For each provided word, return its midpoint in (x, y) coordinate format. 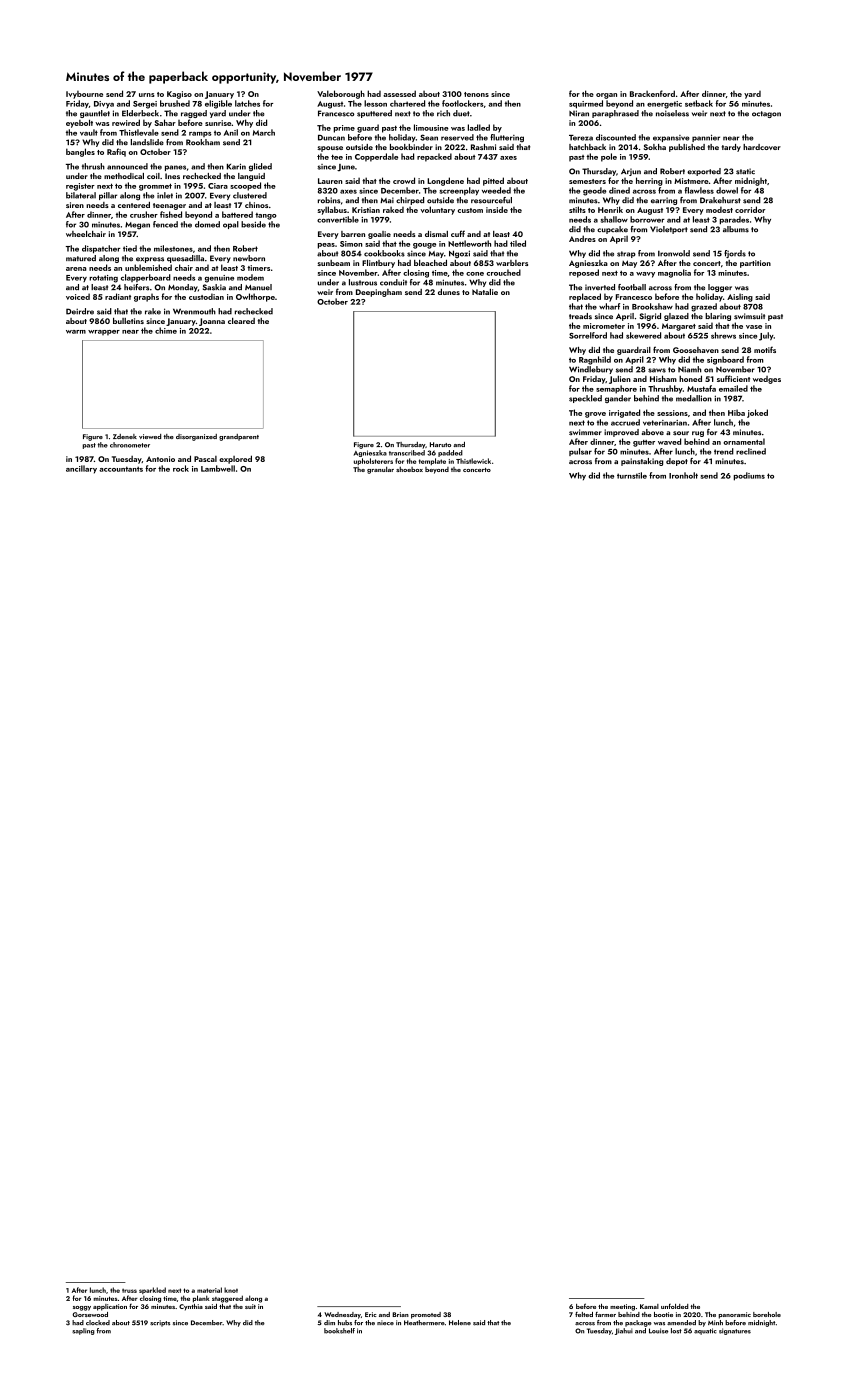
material (209, 1290)
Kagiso (179, 95)
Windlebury (591, 370)
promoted (426, 1315)
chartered (407, 103)
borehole (767, 1314)
